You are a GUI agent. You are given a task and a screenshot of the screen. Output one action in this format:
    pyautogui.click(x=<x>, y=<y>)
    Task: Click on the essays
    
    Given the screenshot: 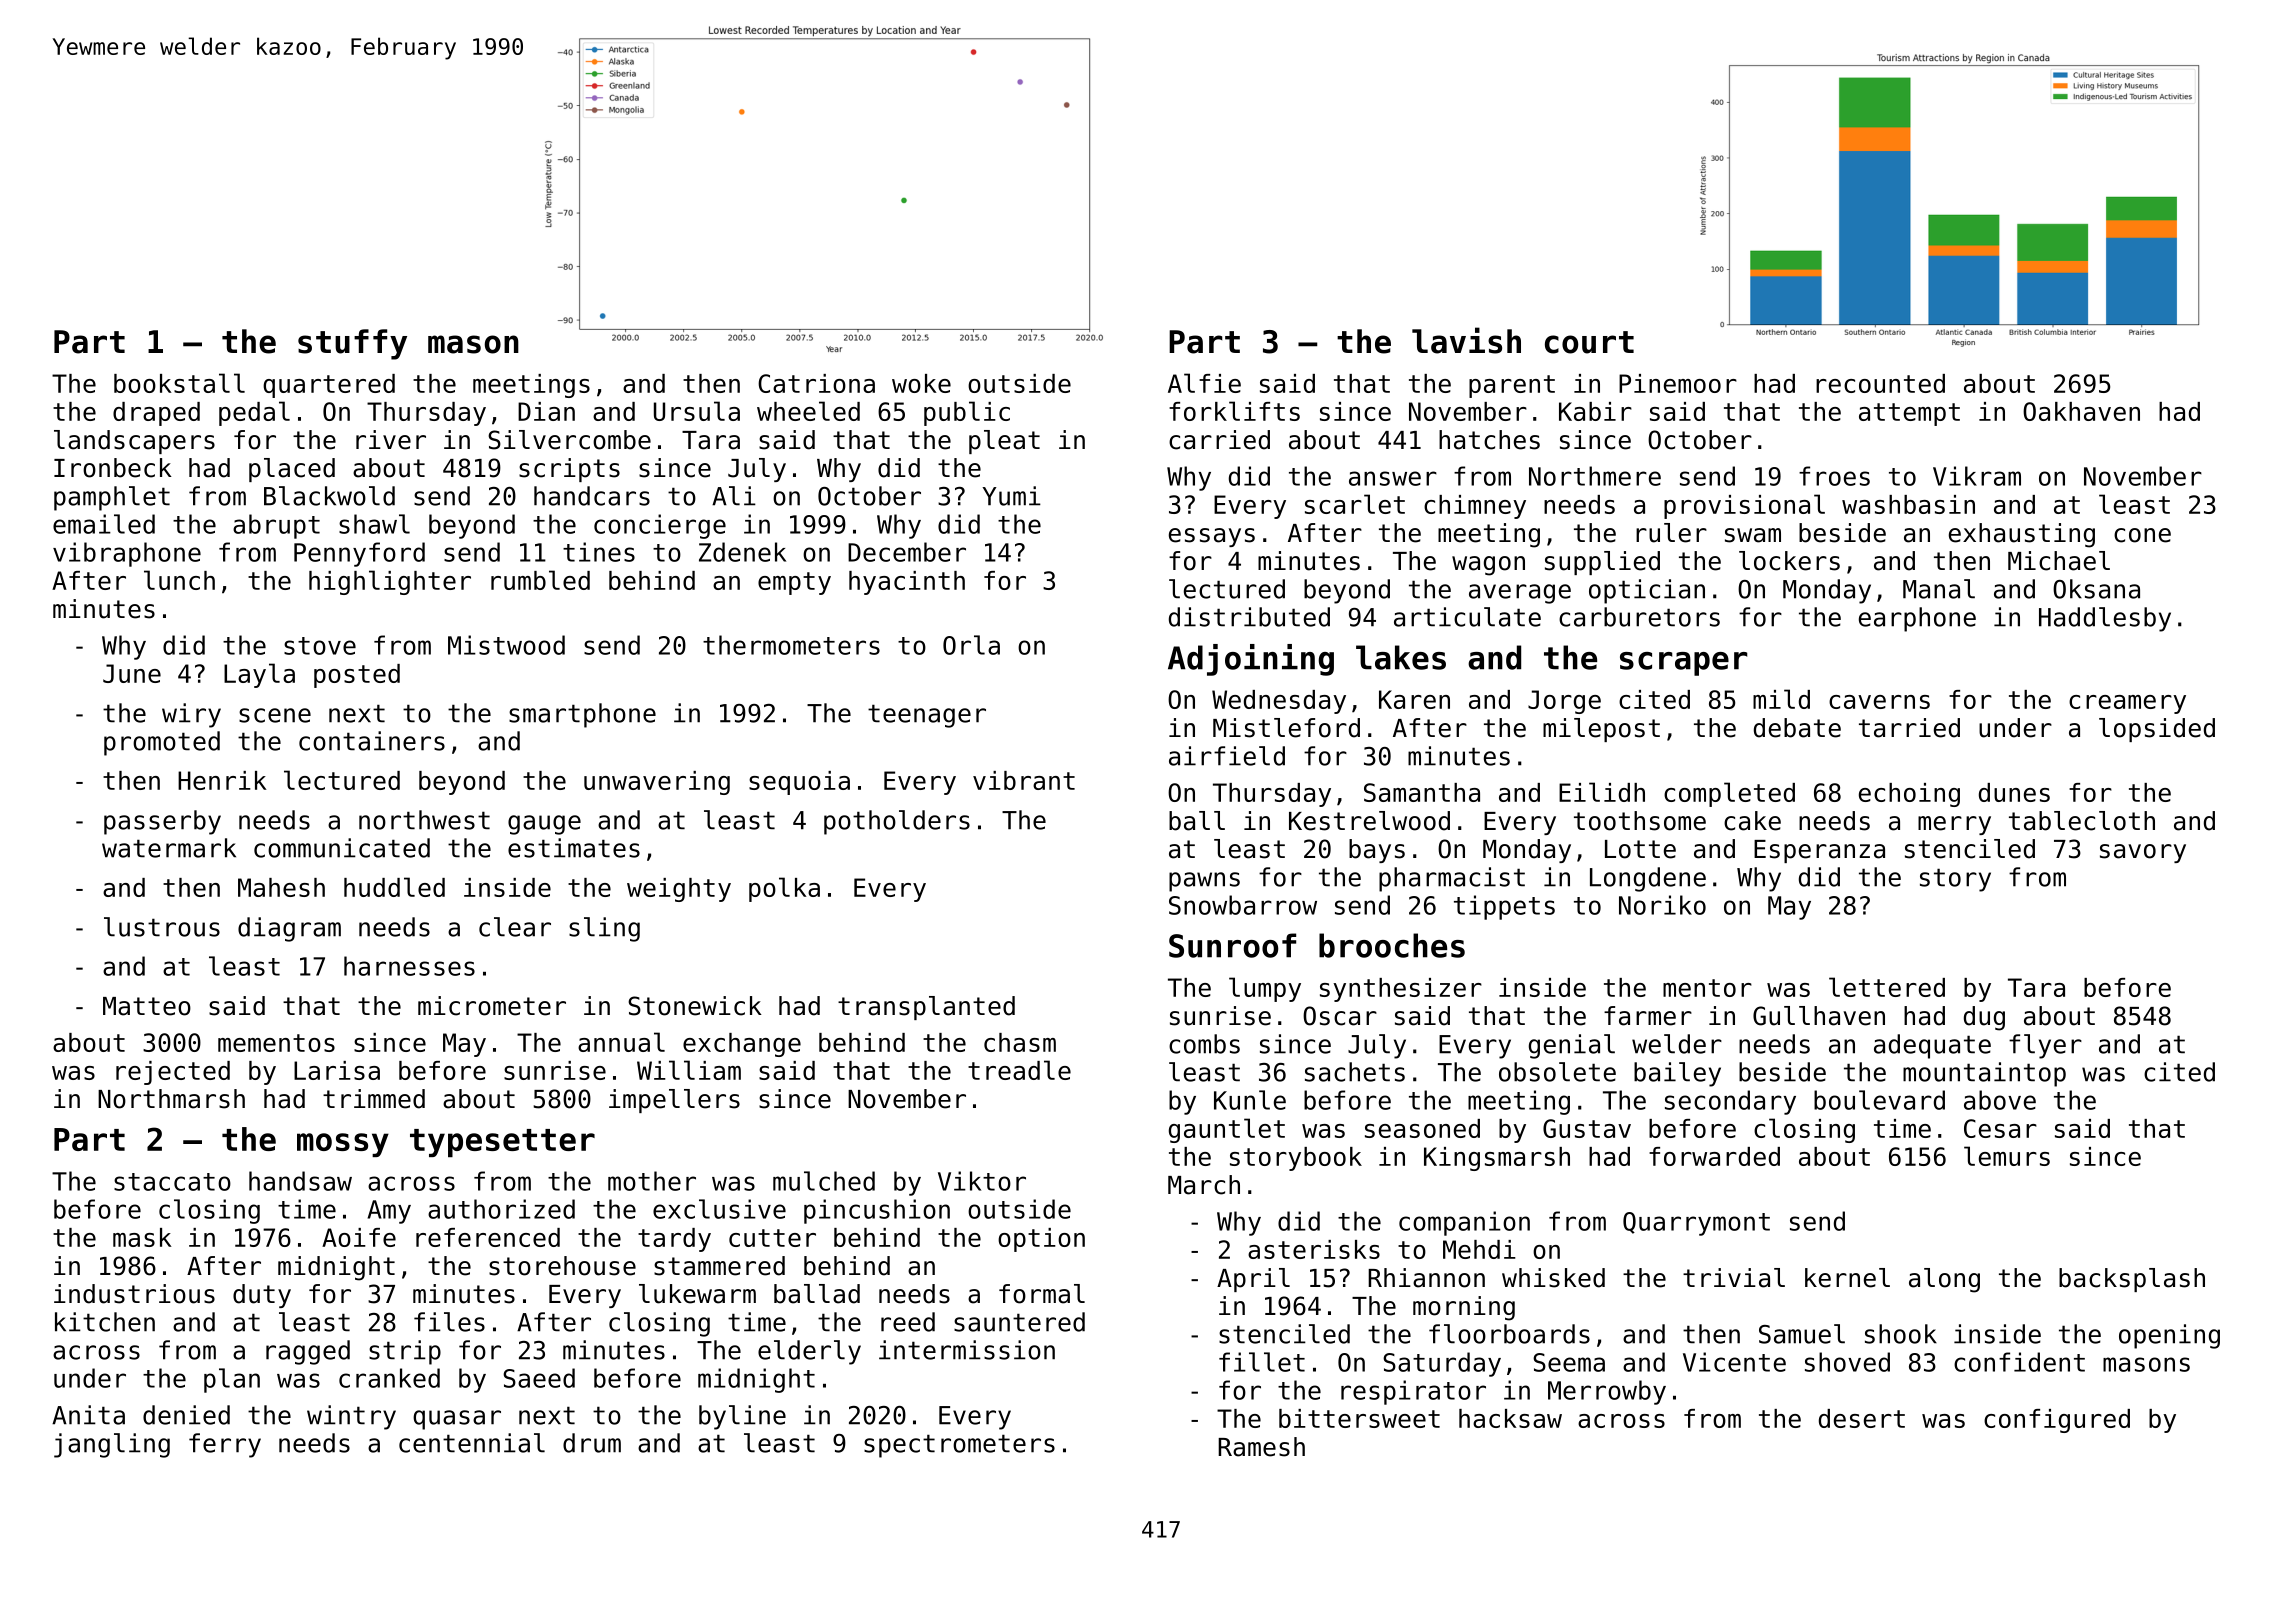 What is the action you would take?
    pyautogui.click(x=1212, y=537)
